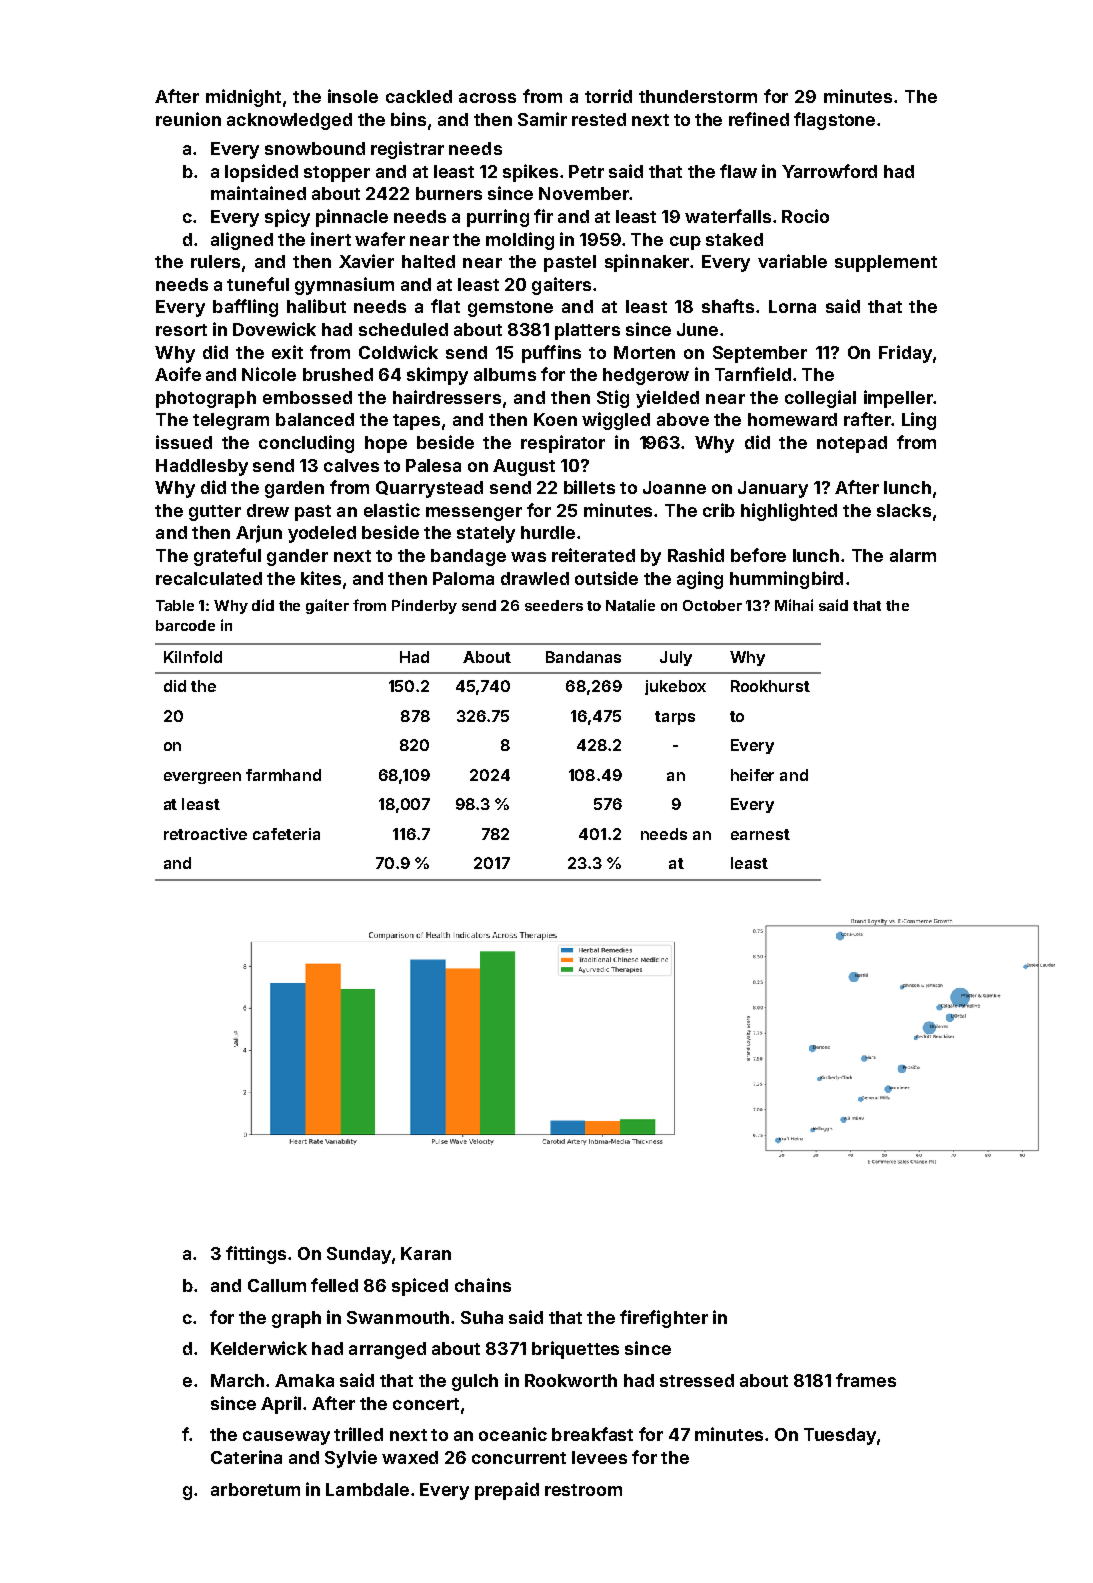  I want to click on fittings, so click(256, 1255).
